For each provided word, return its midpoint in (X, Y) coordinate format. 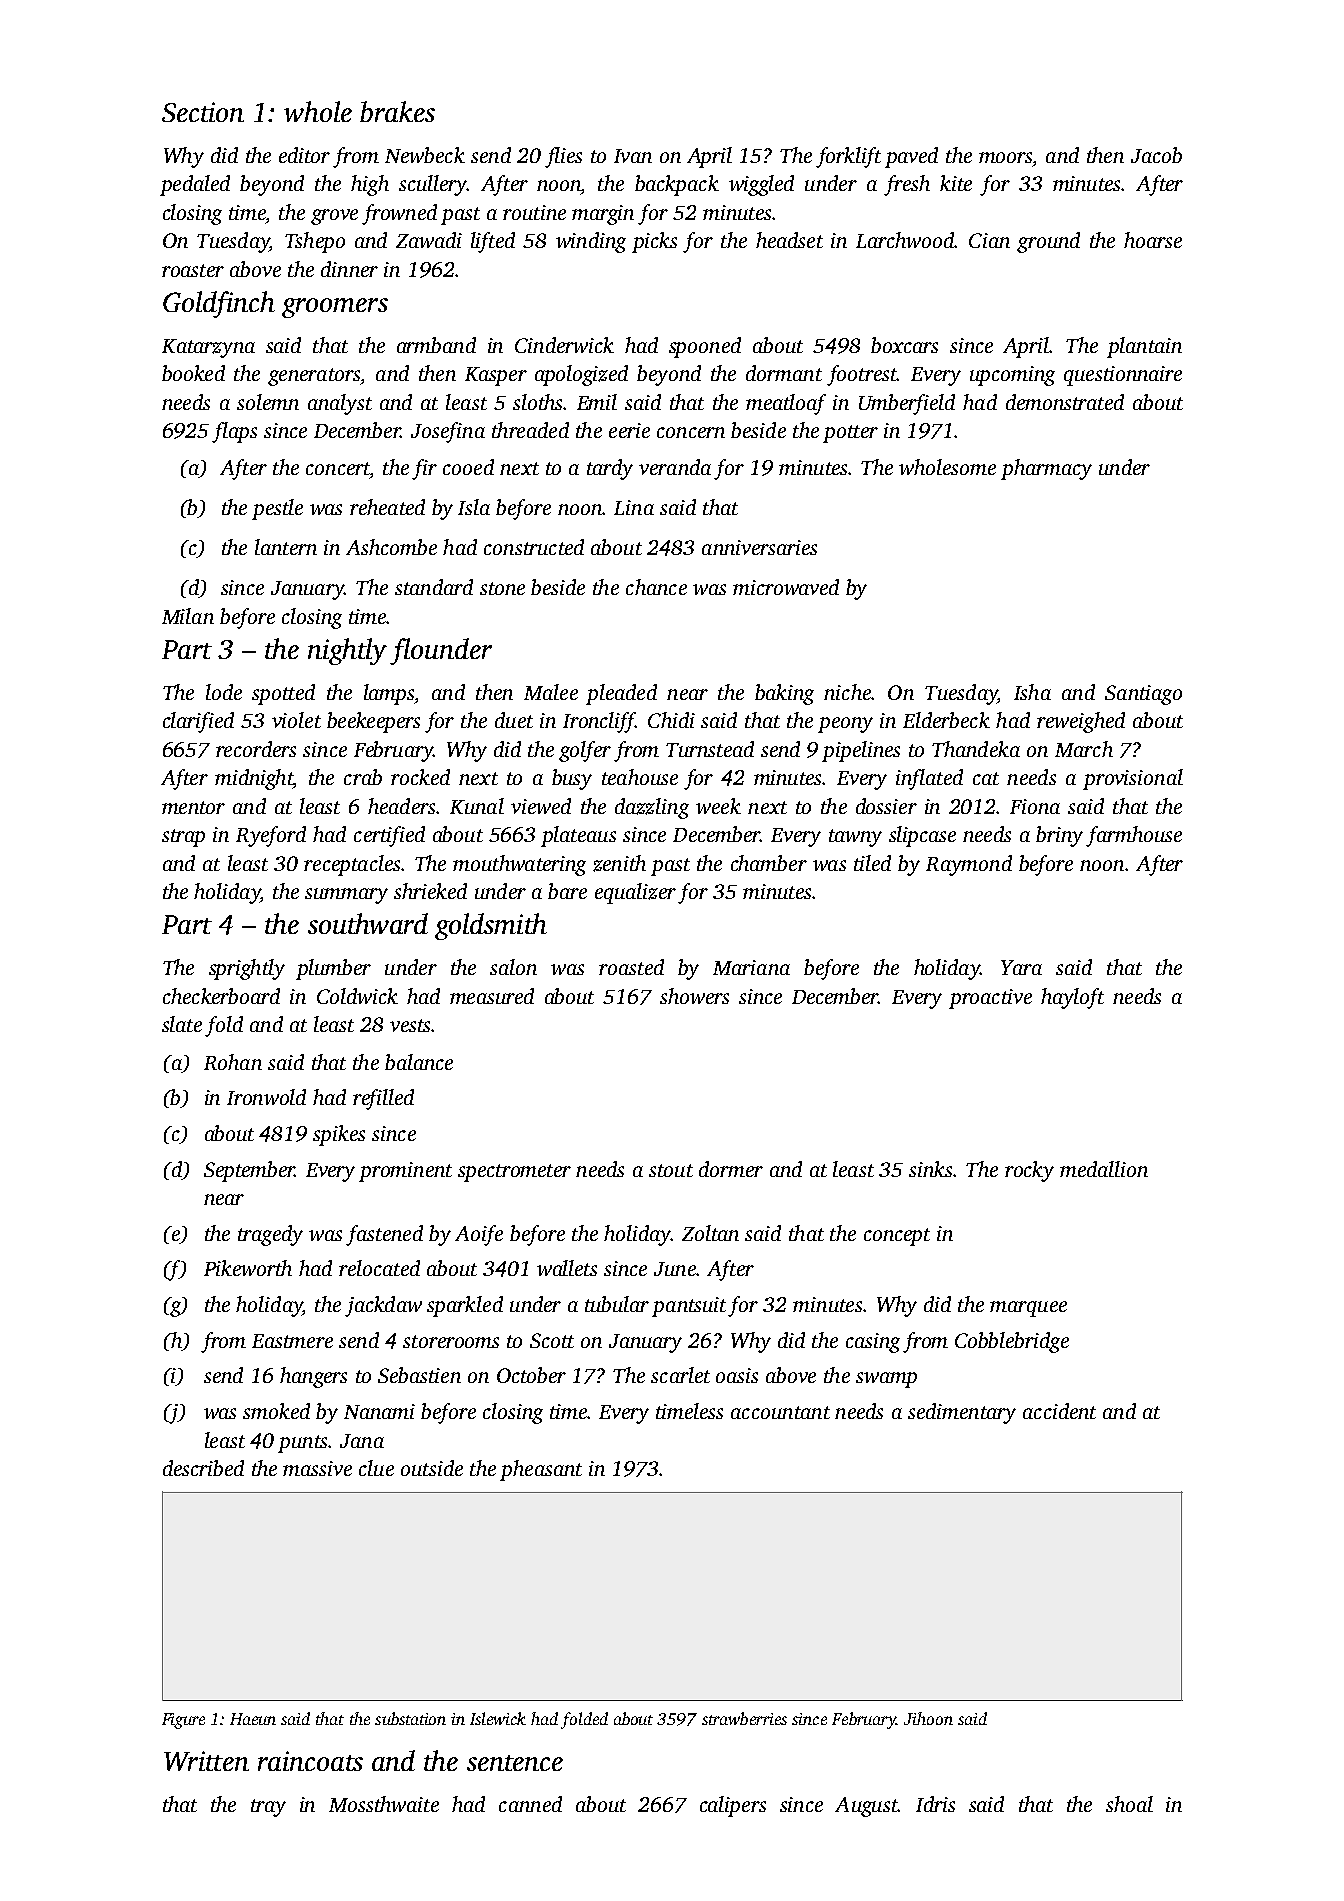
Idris (935, 1804)
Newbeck (425, 155)
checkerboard (221, 996)
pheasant (541, 1470)
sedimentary (962, 1413)
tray (268, 1808)
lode (224, 692)
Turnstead (710, 749)
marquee (1028, 1309)
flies (563, 157)
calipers (733, 1806)
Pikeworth (248, 1268)
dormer (731, 1169)
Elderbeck (946, 720)
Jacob (1156, 155)
